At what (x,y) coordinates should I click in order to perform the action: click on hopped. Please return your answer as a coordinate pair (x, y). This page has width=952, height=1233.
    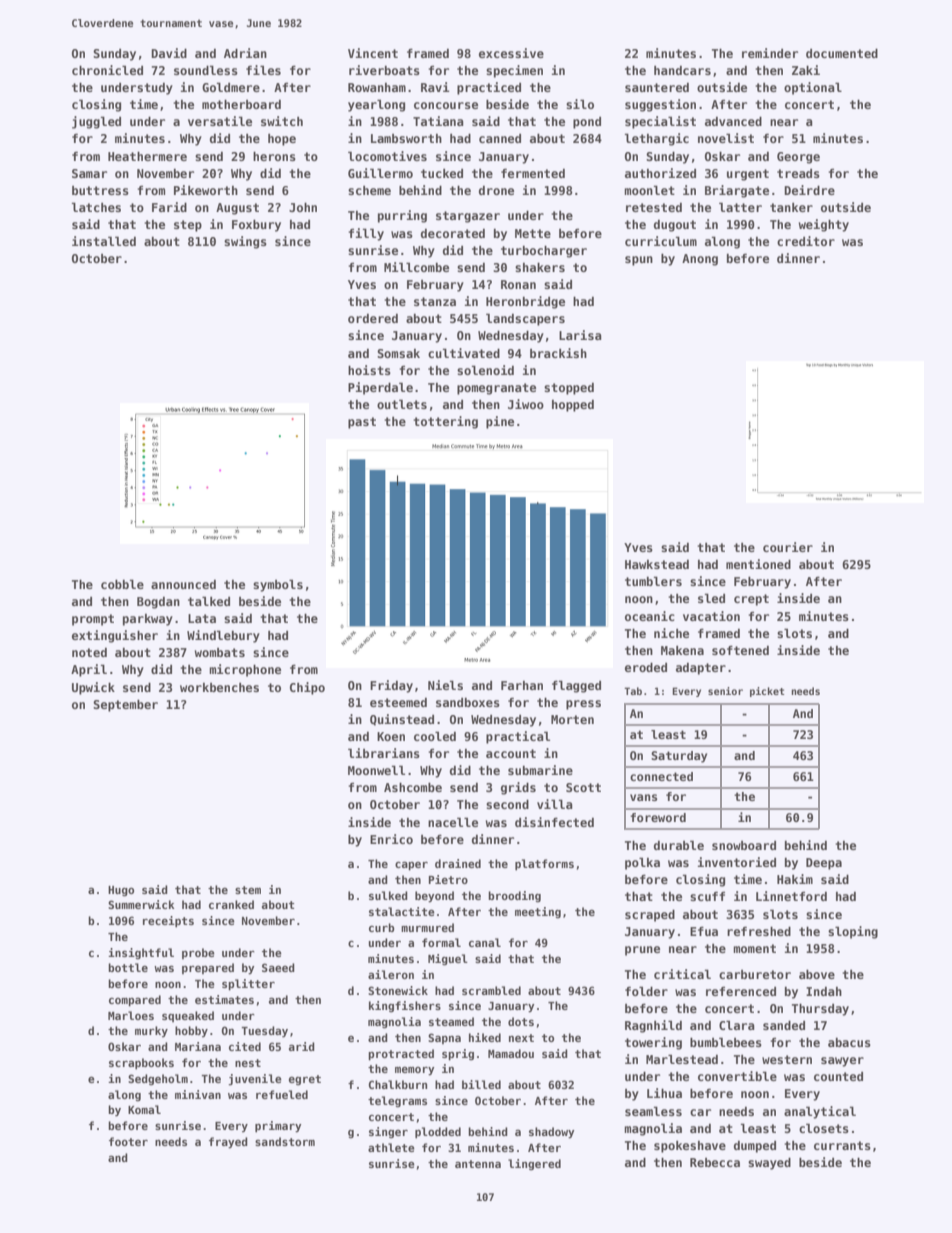
    Looking at the image, I should click on (573, 406).
